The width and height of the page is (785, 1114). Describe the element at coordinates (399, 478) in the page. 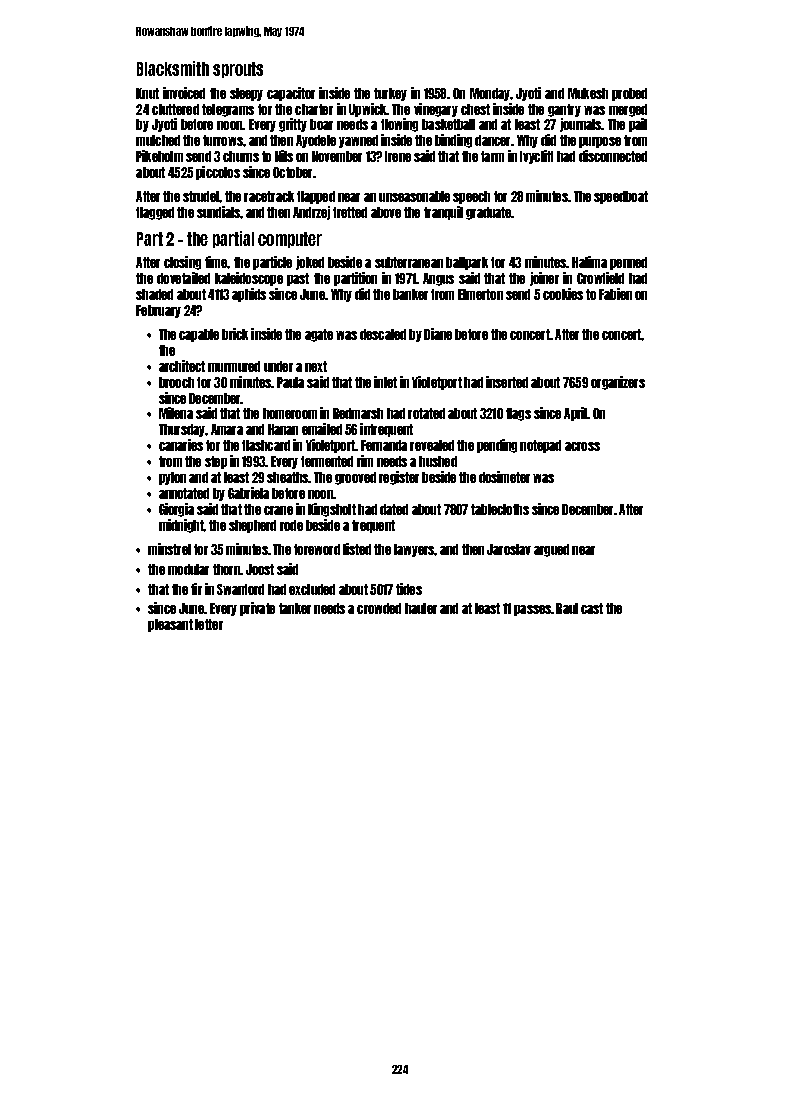

I see `register` at that location.
